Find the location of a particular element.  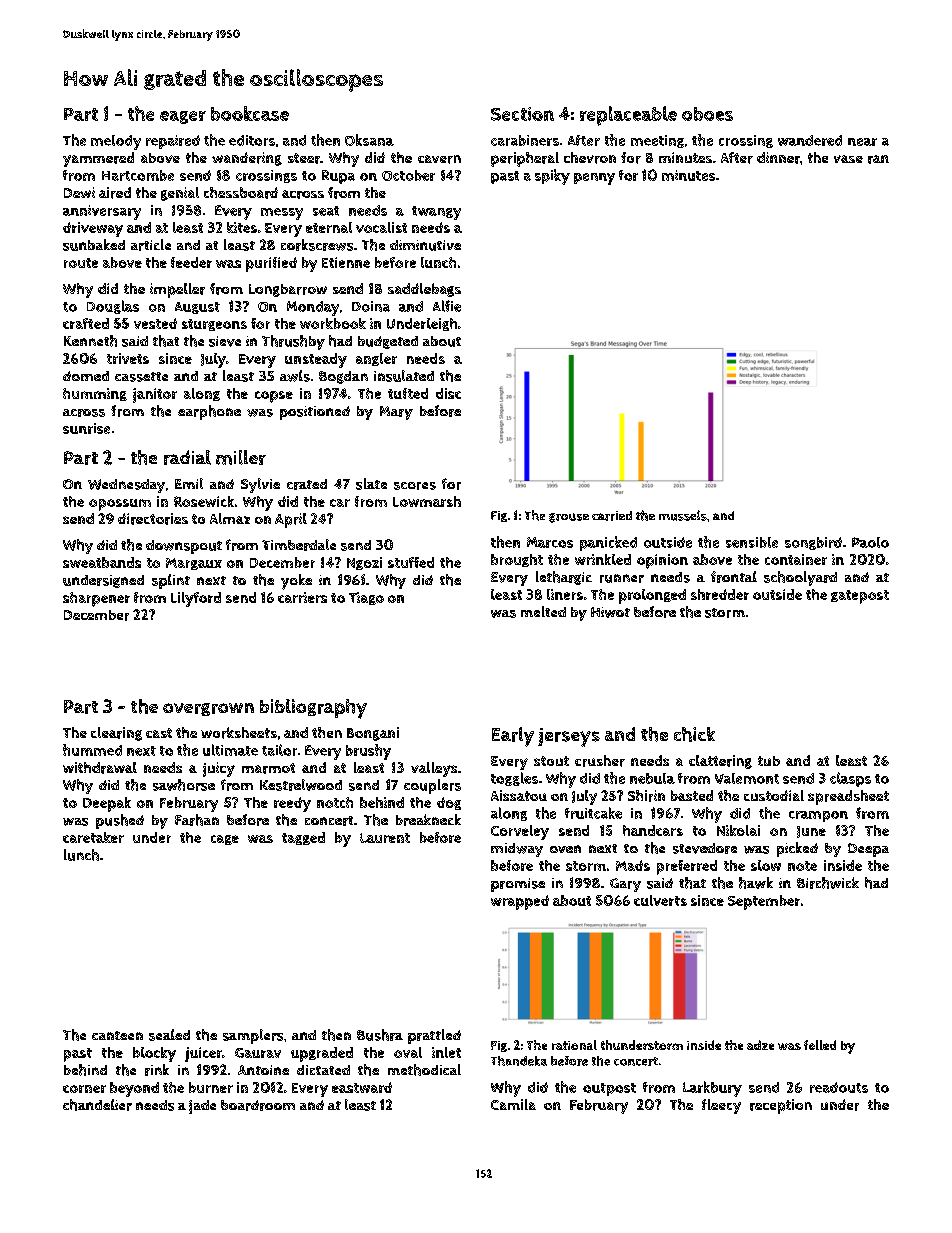

sweatbands is located at coordinates (102, 562).
